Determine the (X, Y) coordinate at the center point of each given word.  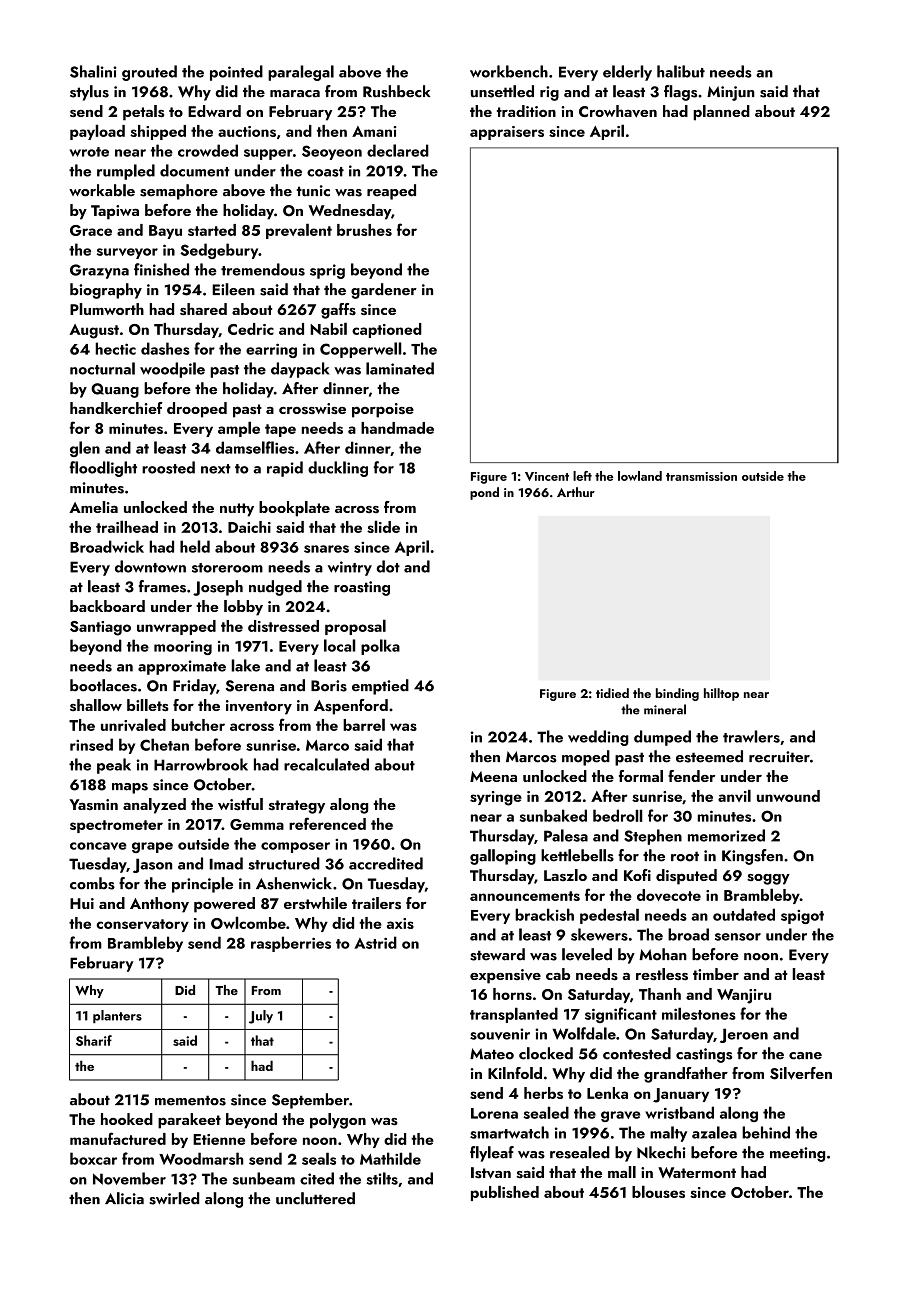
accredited (386, 863)
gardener (384, 291)
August (94, 331)
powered (224, 905)
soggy (768, 879)
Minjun (731, 93)
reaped (391, 192)
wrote (89, 152)
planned (721, 113)
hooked (127, 1119)
